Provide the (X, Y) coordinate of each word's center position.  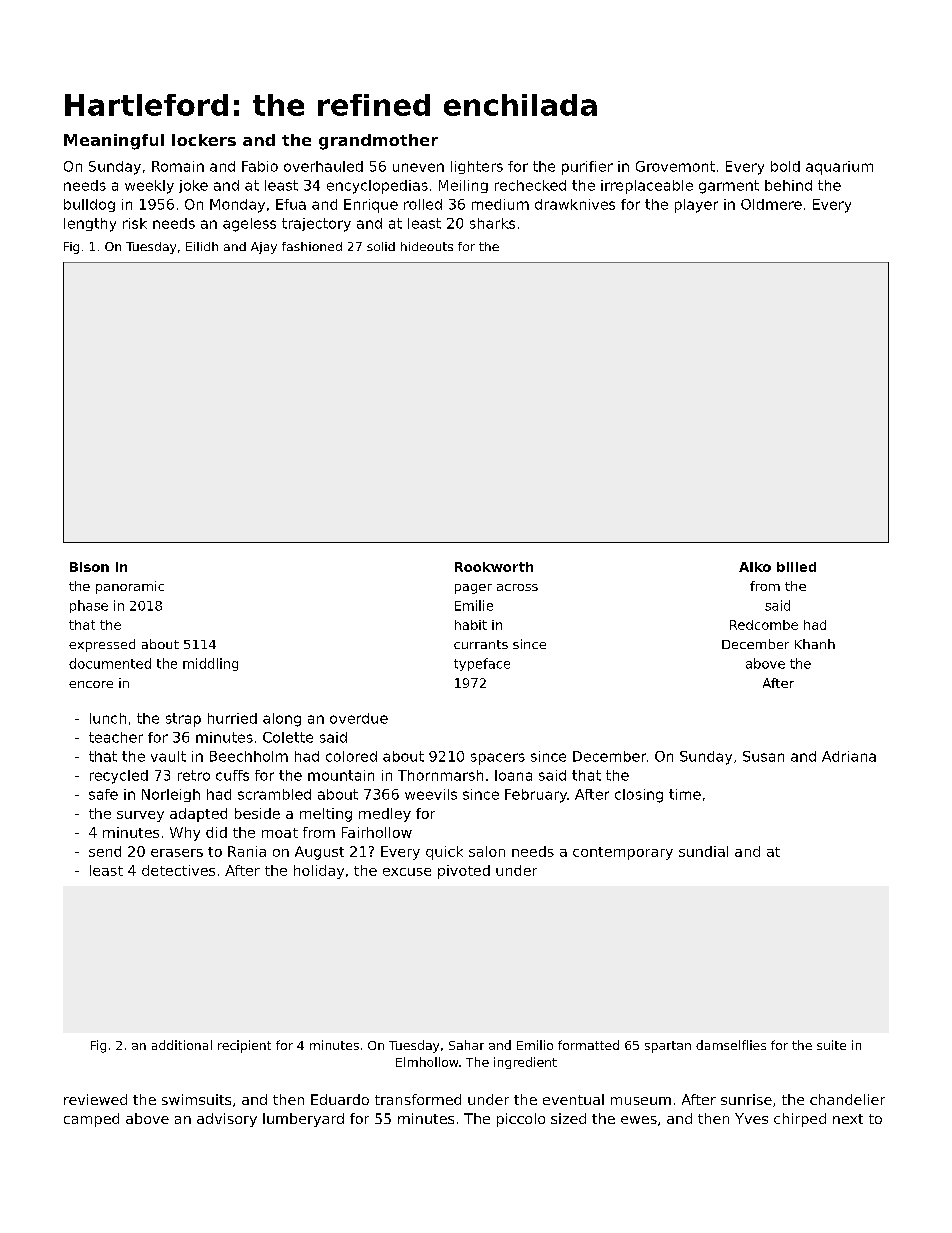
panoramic (130, 587)
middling (210, 664)
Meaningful (114, 142)
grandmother (378, 142)
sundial (703, 851)
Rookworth (494, 567)
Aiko (755, 567)
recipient (244, 1046)
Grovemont (675, 166)
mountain (341, 775)
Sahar (466, 1045)
